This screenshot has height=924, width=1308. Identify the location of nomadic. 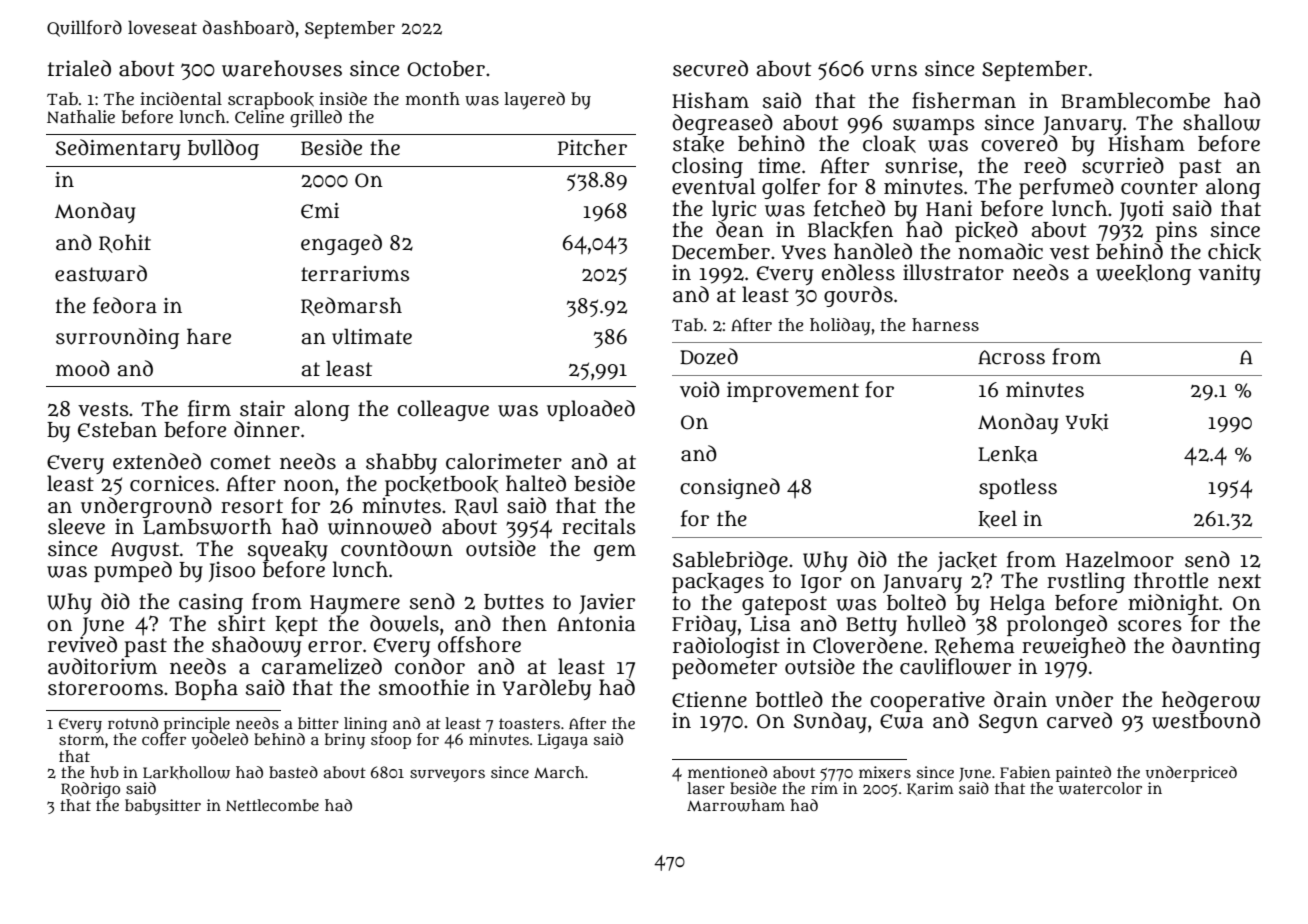
(1000, 251).
